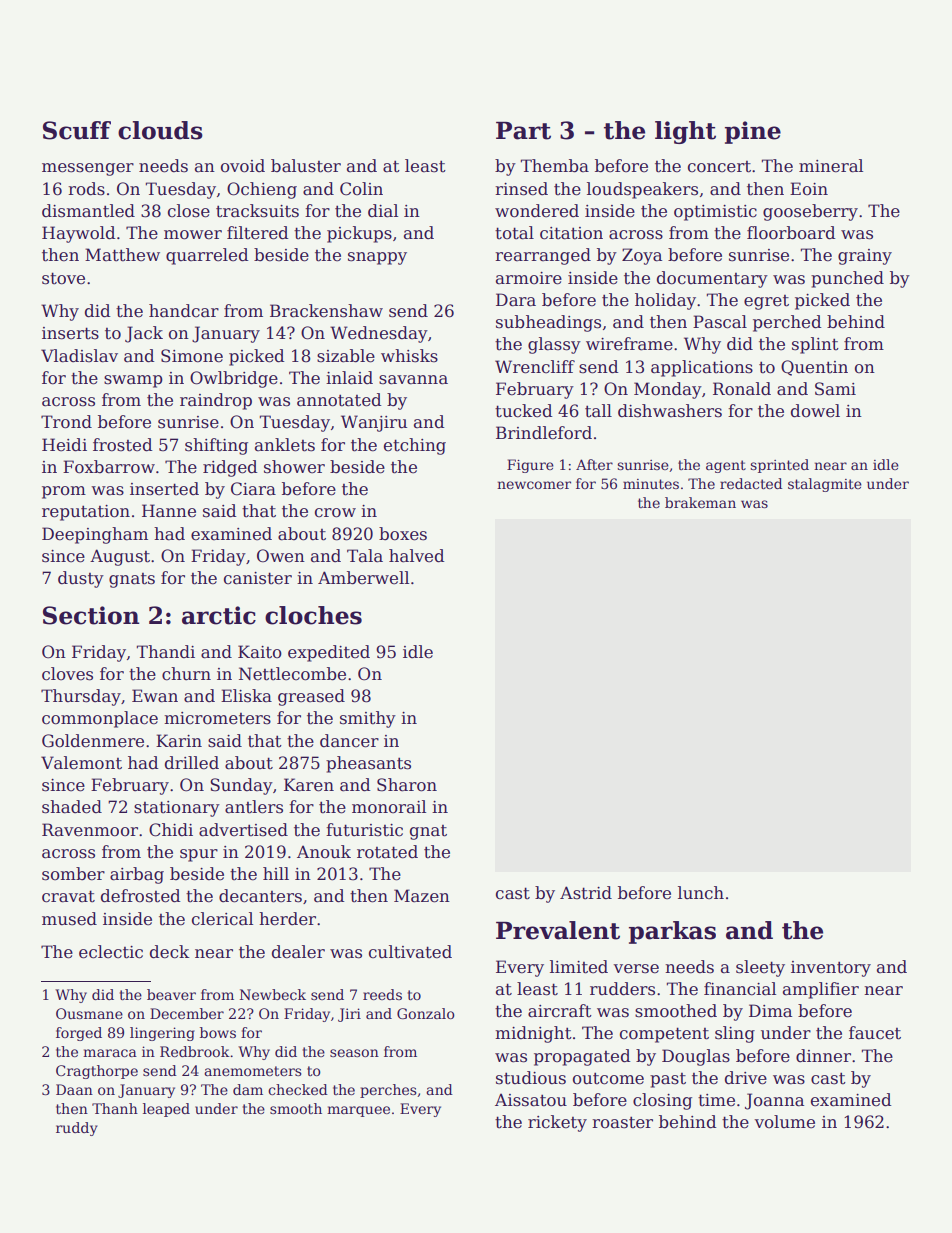  Describe the element at coordinates (685, 132) in the document. I see `light` at that location.
